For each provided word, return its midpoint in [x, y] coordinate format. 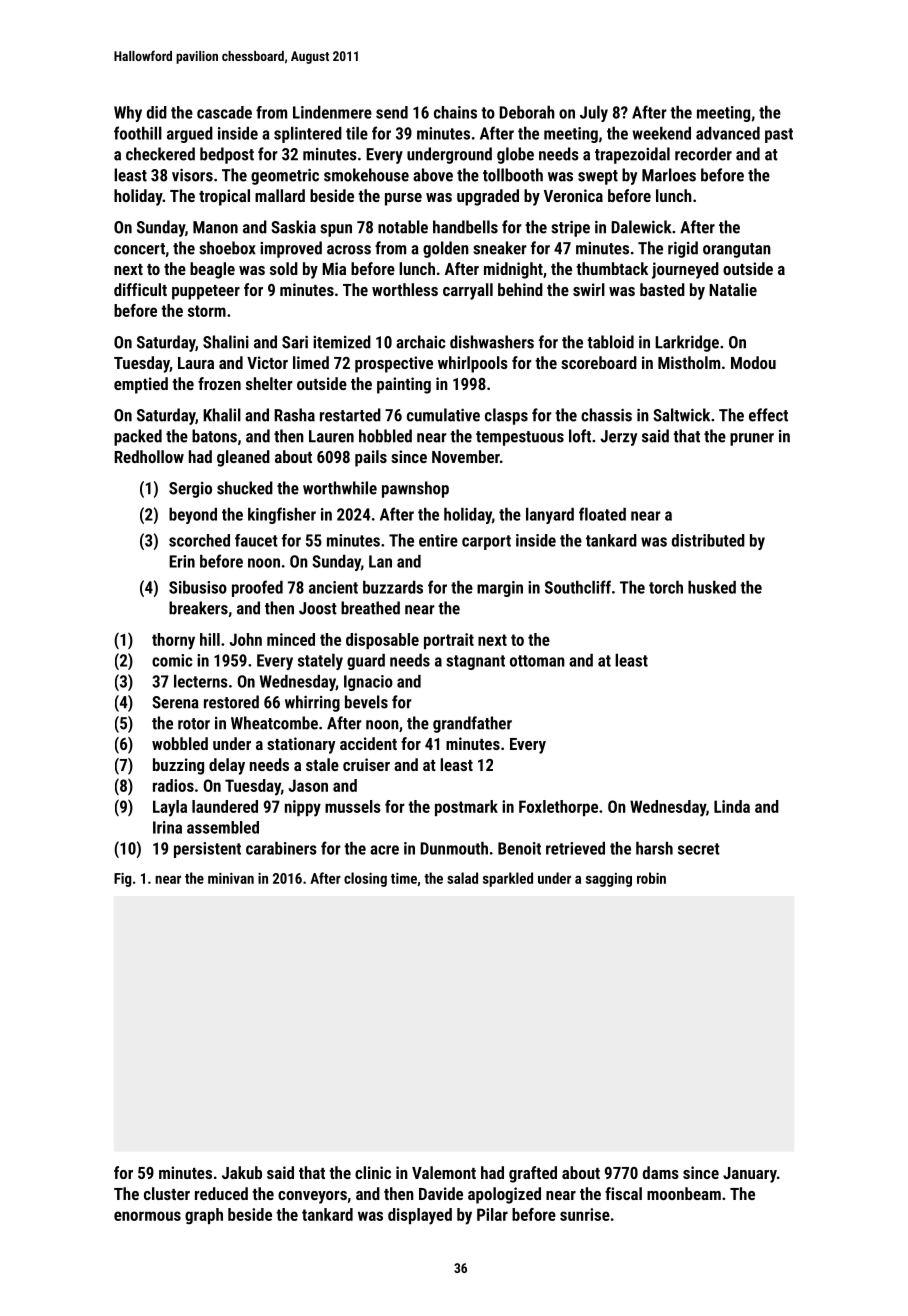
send [392, 112]
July [594, 114]
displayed [420, 1216]
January [750, 1175]
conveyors [312, 1197]
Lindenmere [332, 112]
